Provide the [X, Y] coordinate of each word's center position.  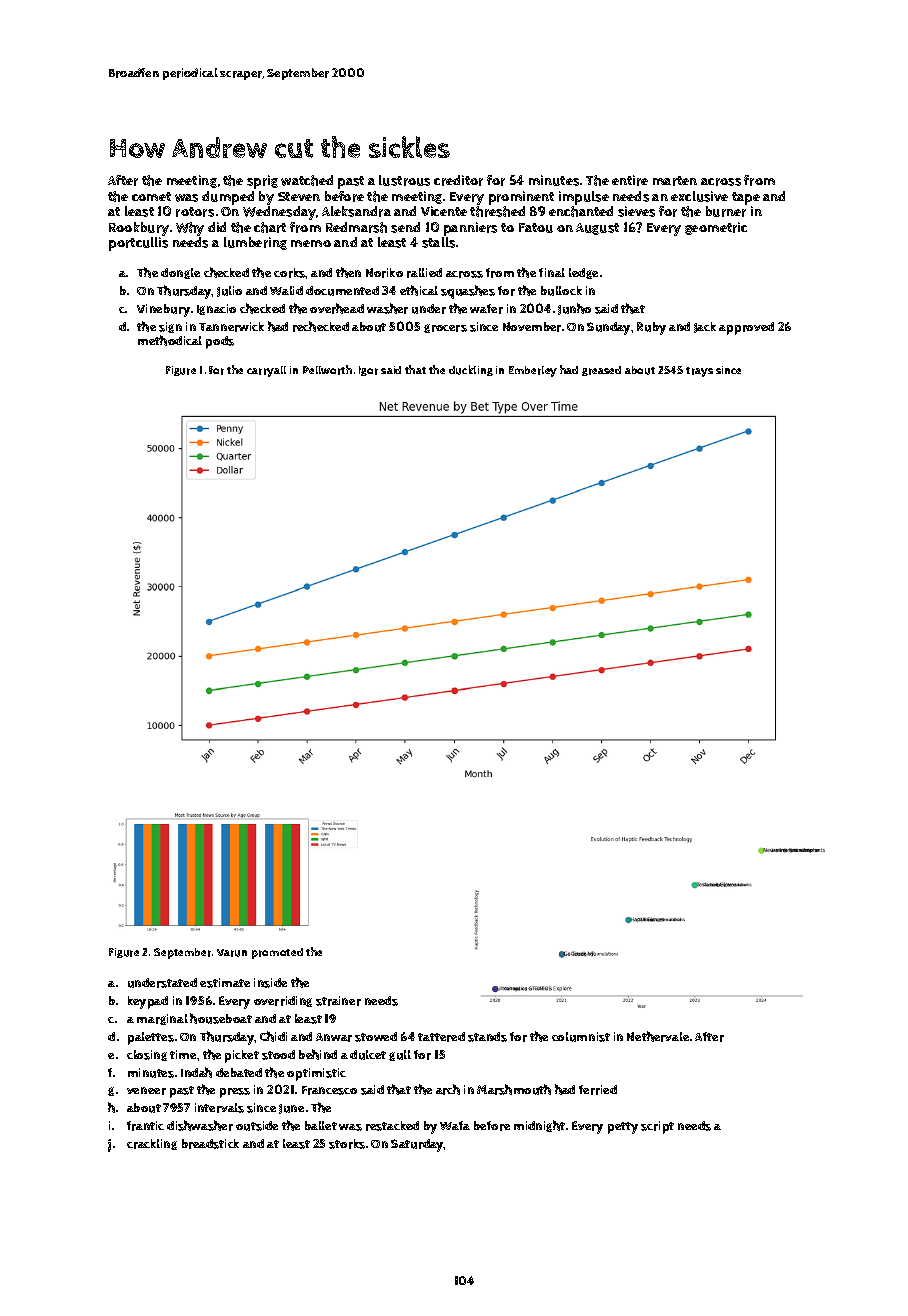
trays [699, 372]
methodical [170, 340]
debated [239, 1072]
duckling [471, 370]
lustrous [404, 180]
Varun [232, 953]
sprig [262, 182]
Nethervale [658, 1036]
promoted [277, 953]
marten [675, 181]
